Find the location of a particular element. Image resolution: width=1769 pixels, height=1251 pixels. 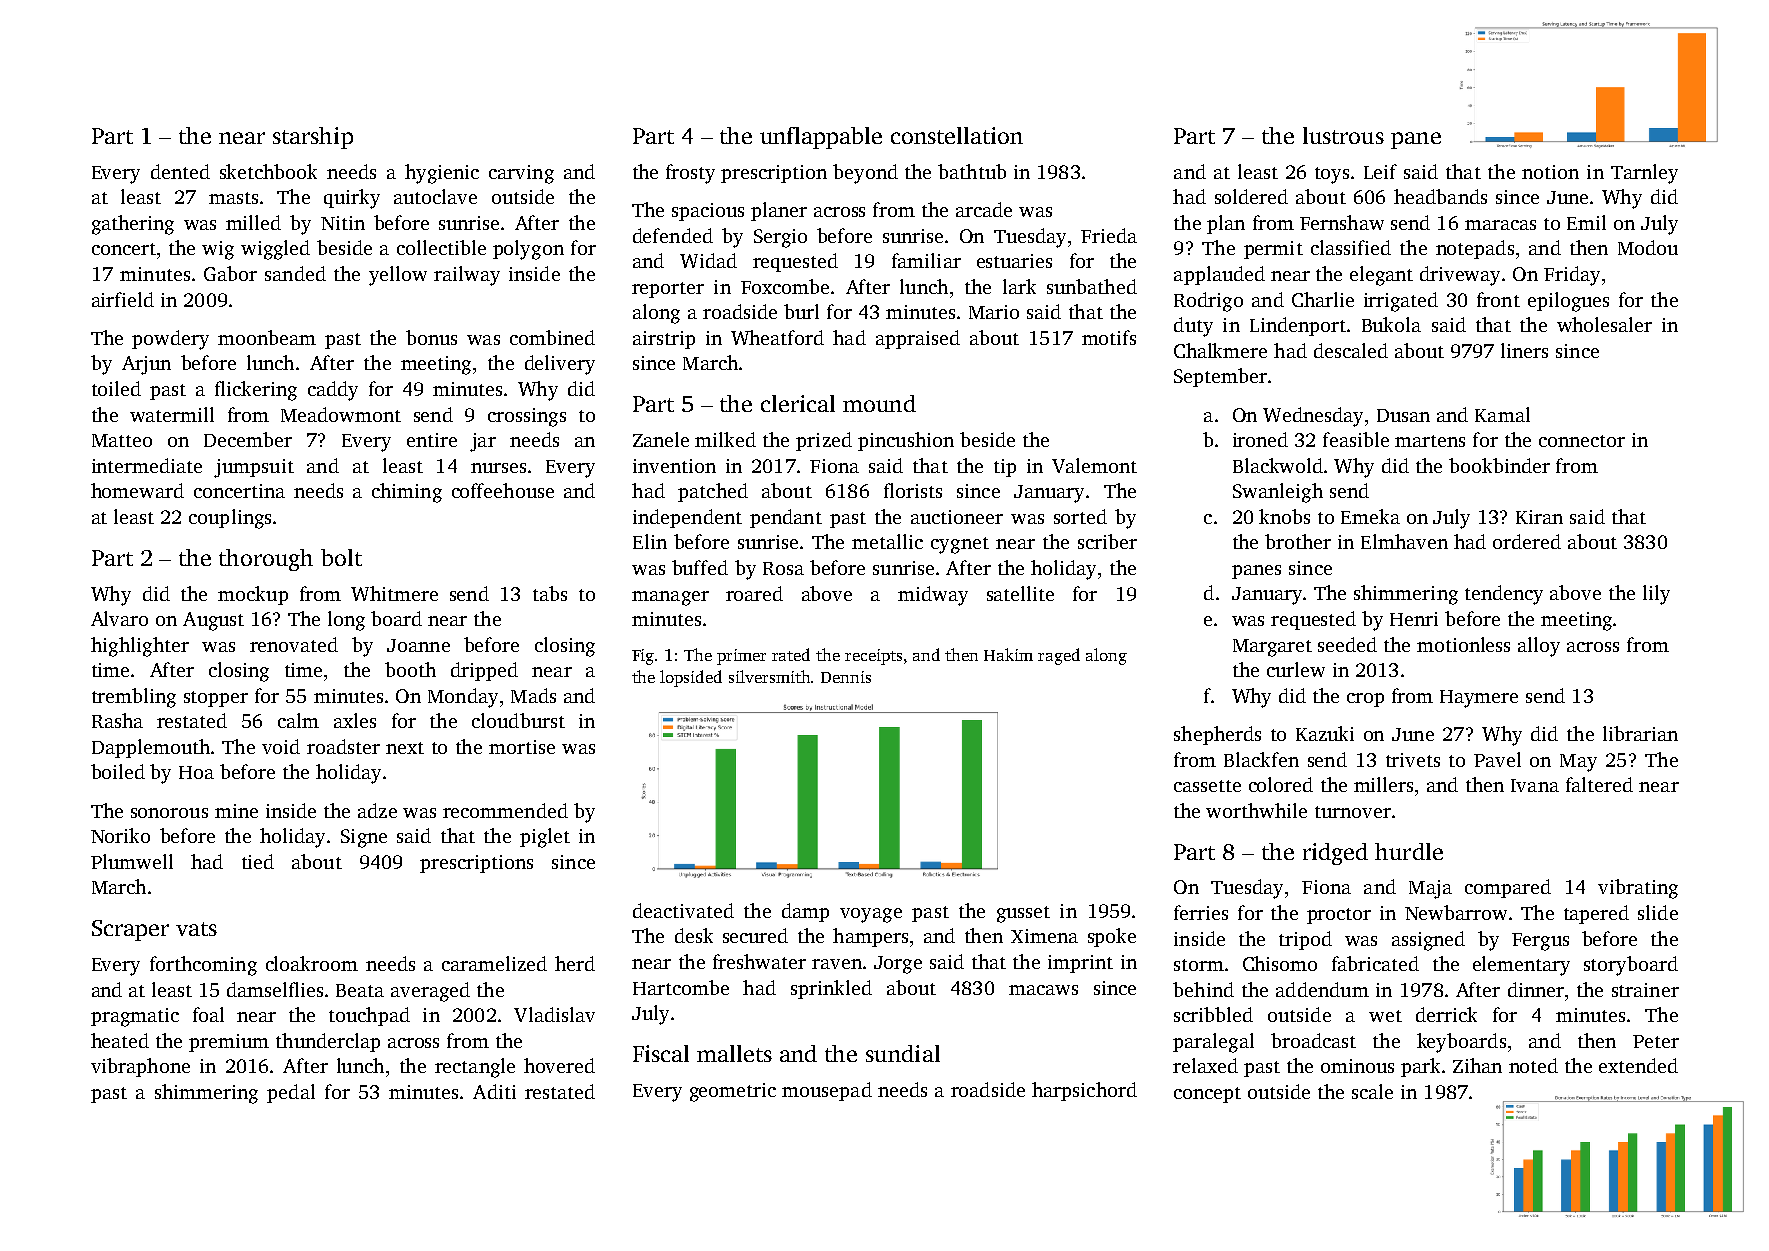

Wheatford is located at coordinates (777, 337).
